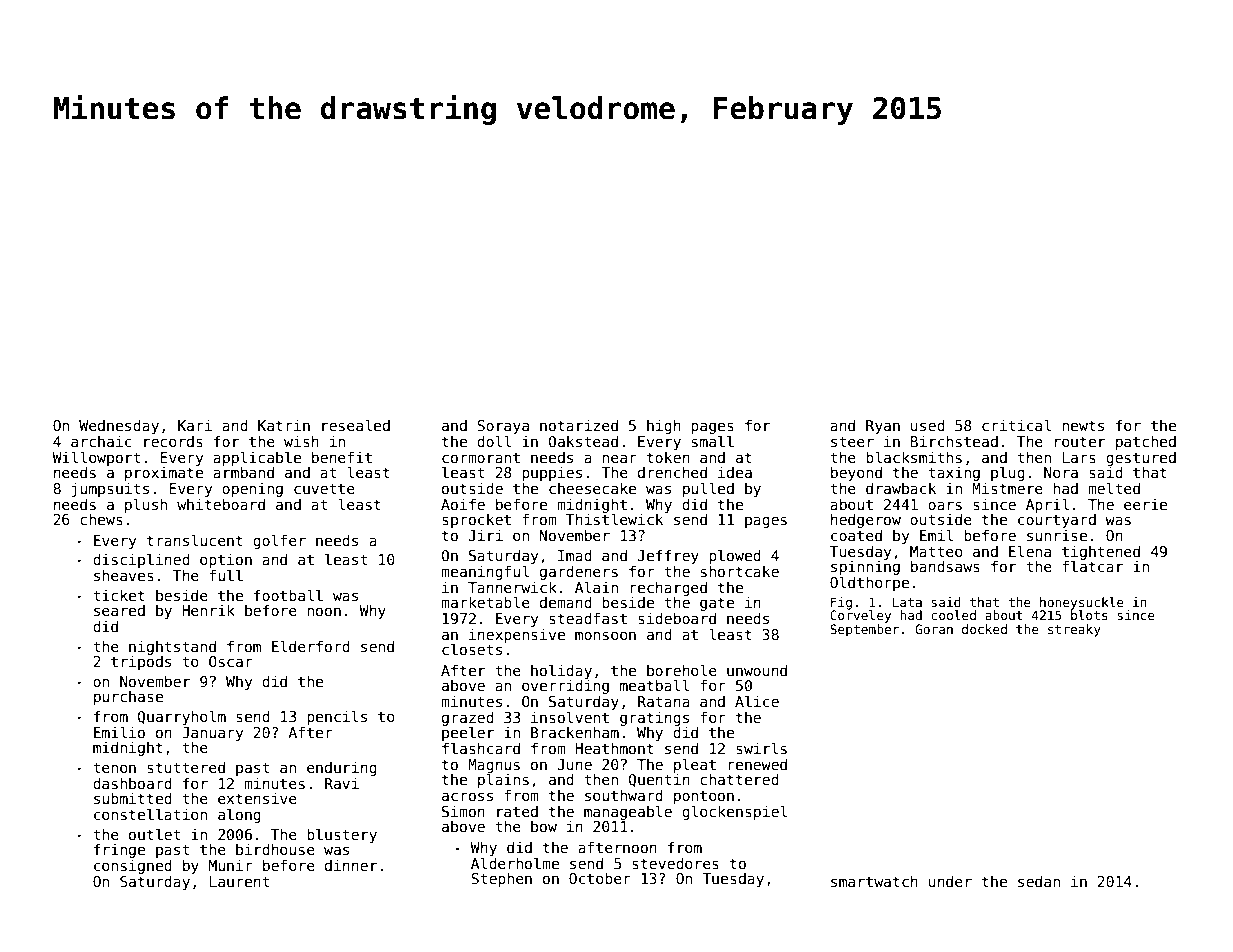  I want to click on small, so click(713, 441).
